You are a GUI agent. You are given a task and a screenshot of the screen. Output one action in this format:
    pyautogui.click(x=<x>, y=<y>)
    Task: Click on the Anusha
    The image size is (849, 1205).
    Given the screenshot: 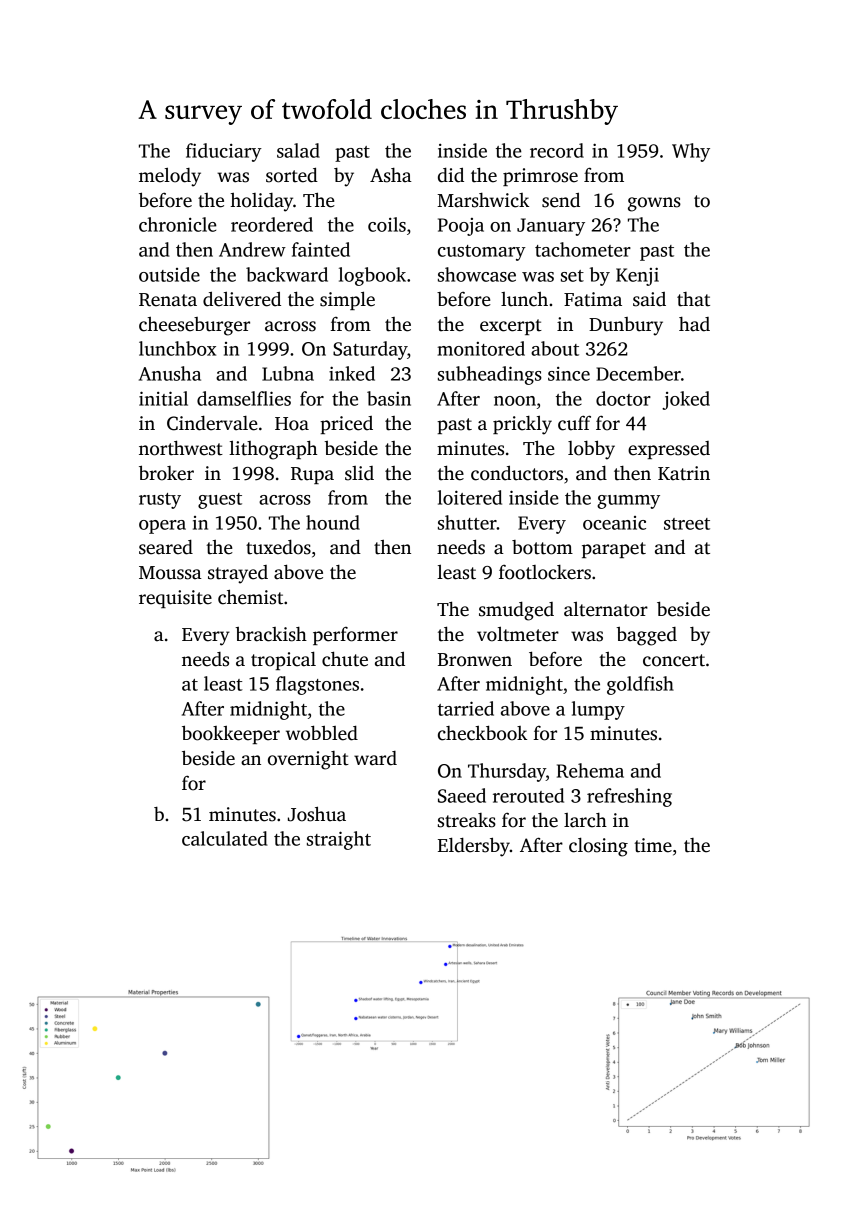 What is the action you would take?
    pyautogui.click(x=170, y=373)
